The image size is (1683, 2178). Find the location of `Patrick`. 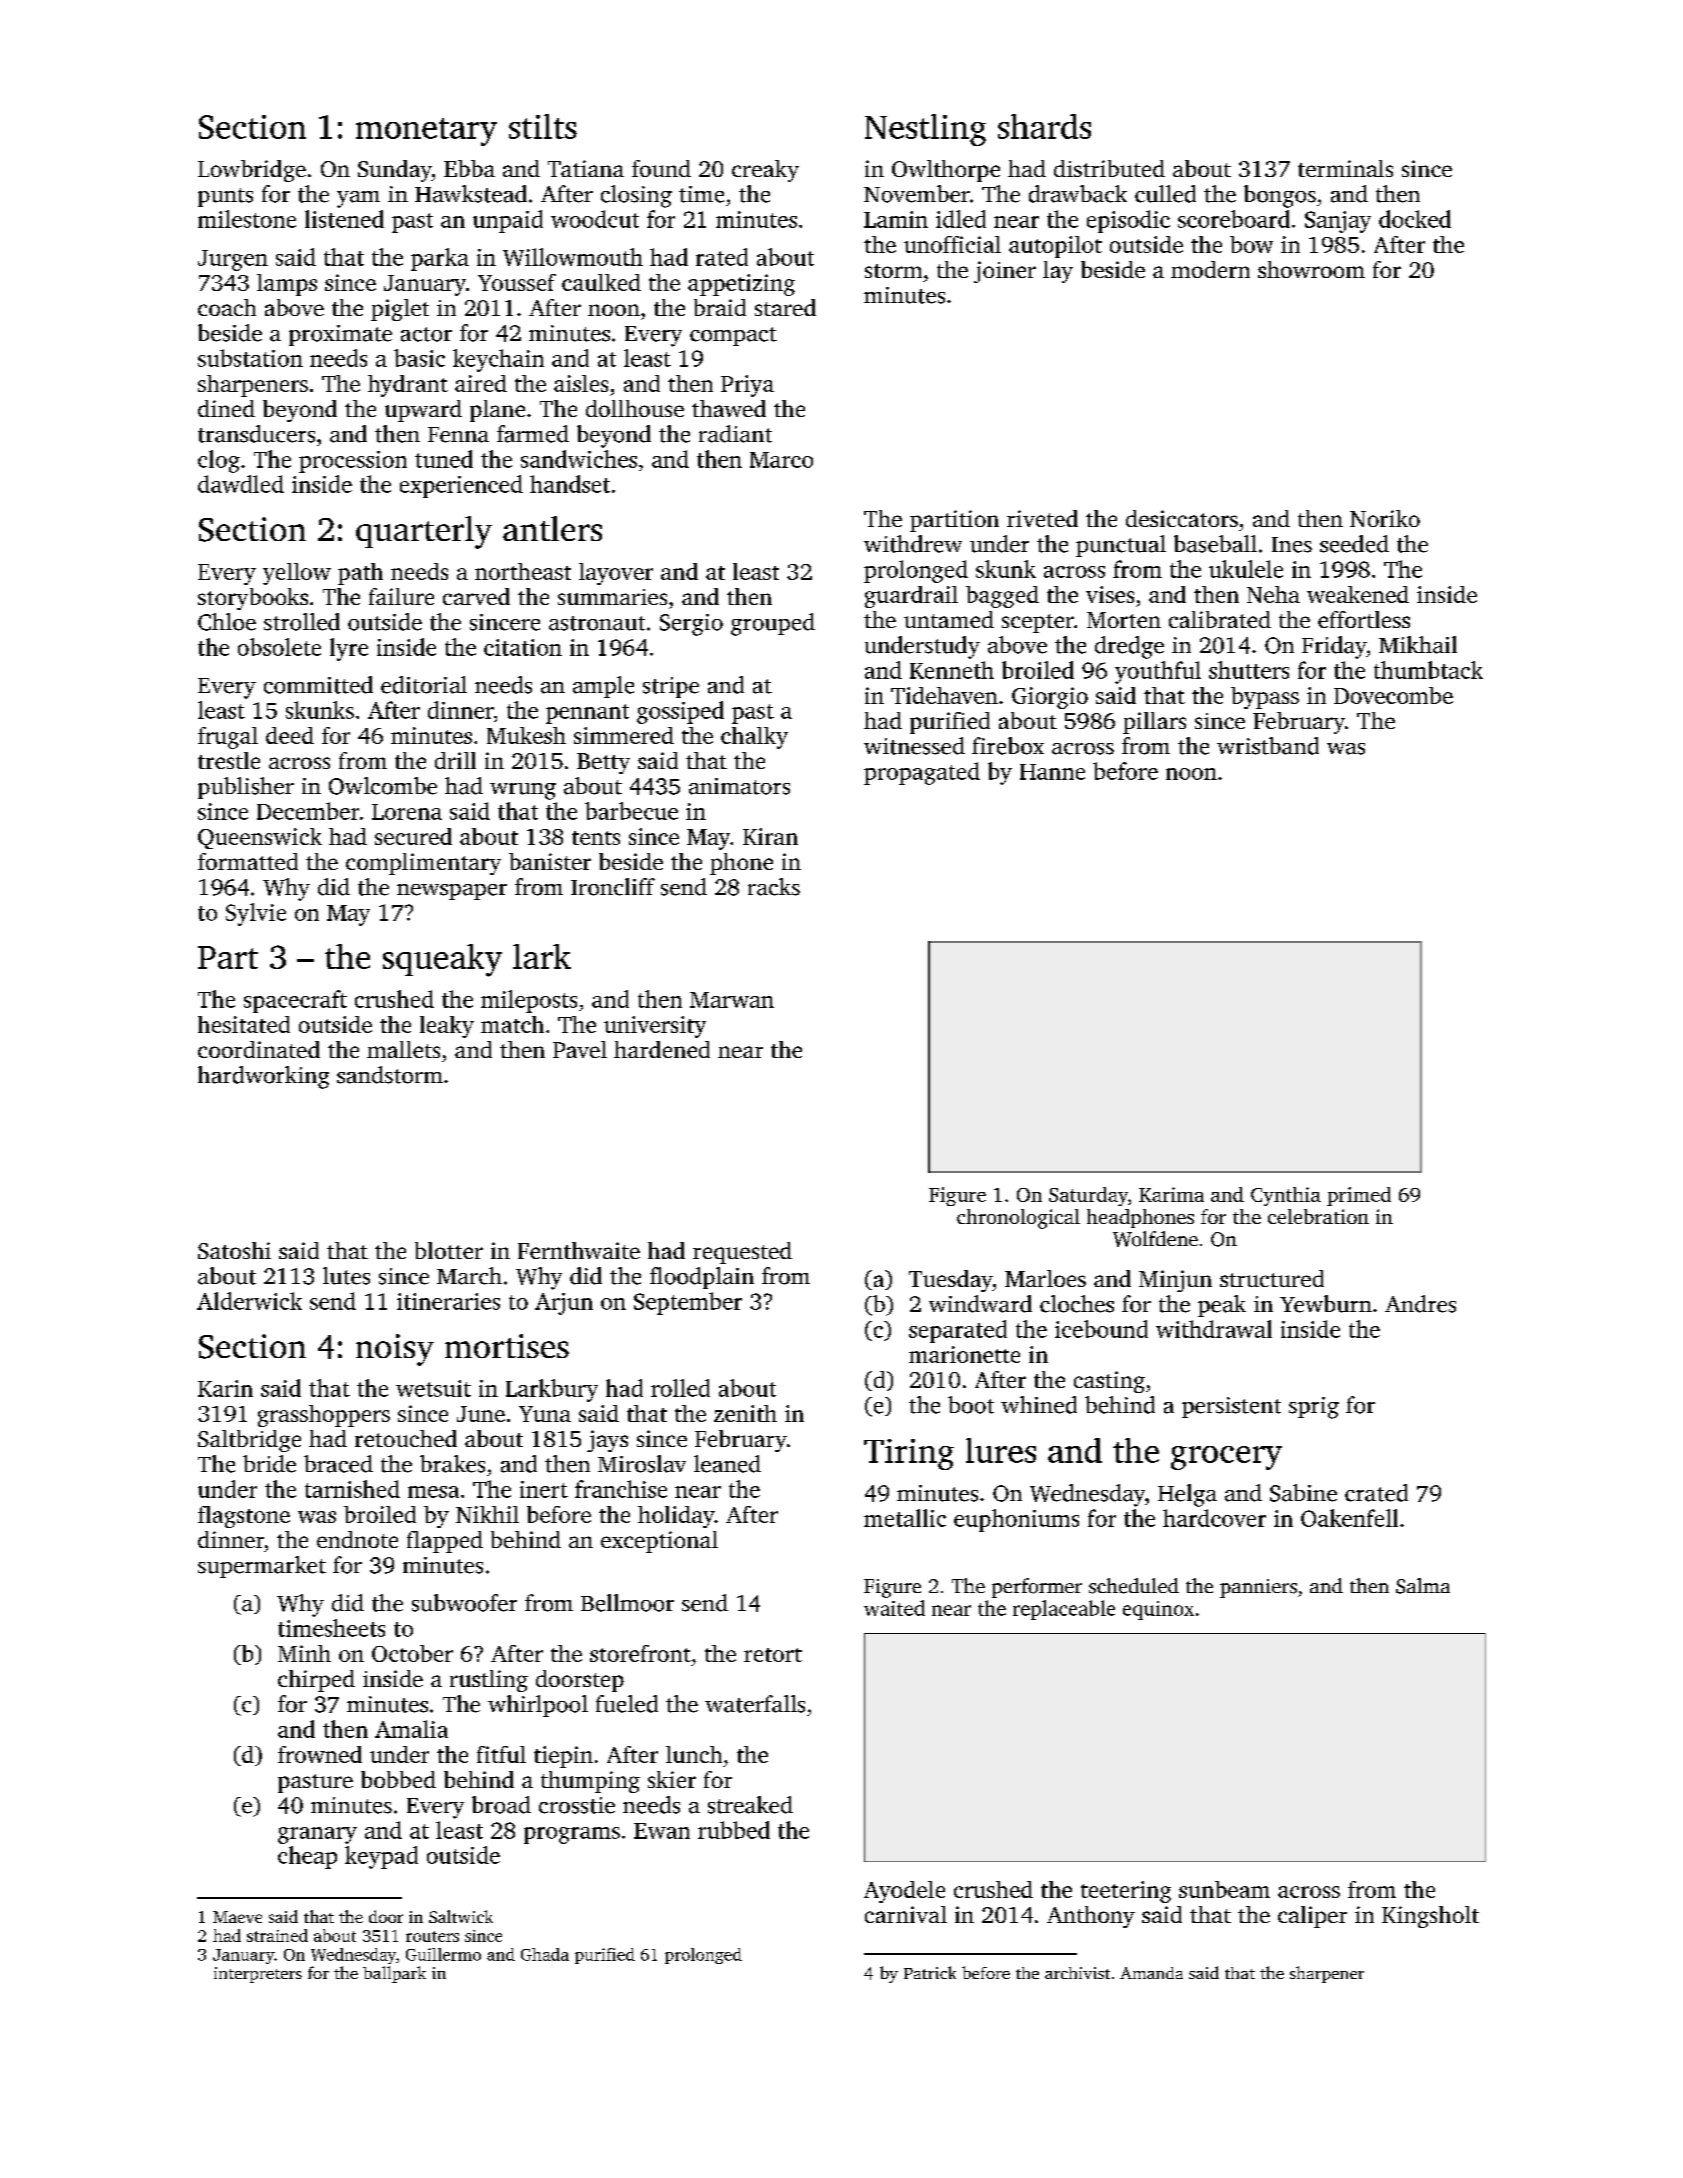

Patrick is located at coordinates (930, 1972).
